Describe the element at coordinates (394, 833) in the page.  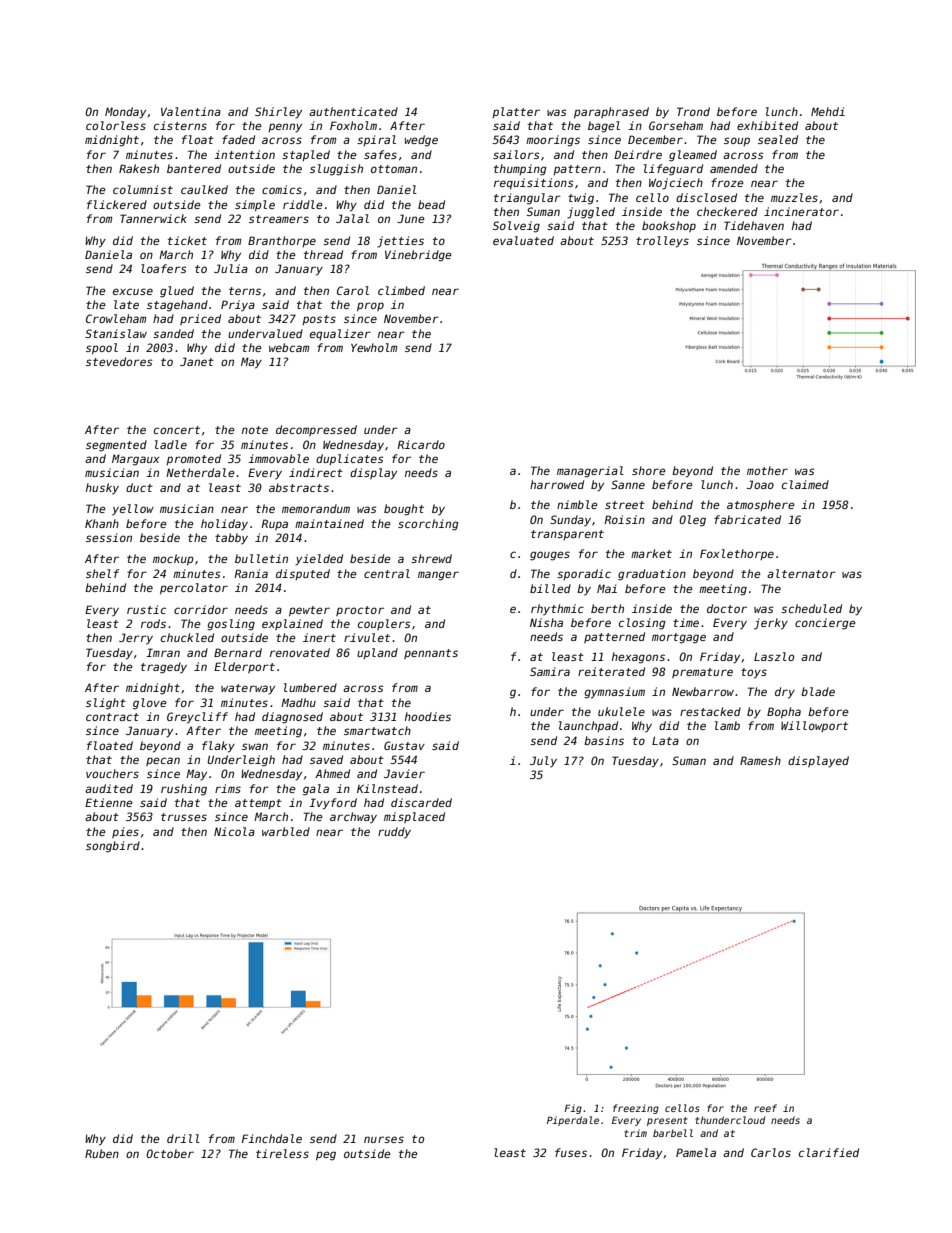
I see `ruddy` at that location.
